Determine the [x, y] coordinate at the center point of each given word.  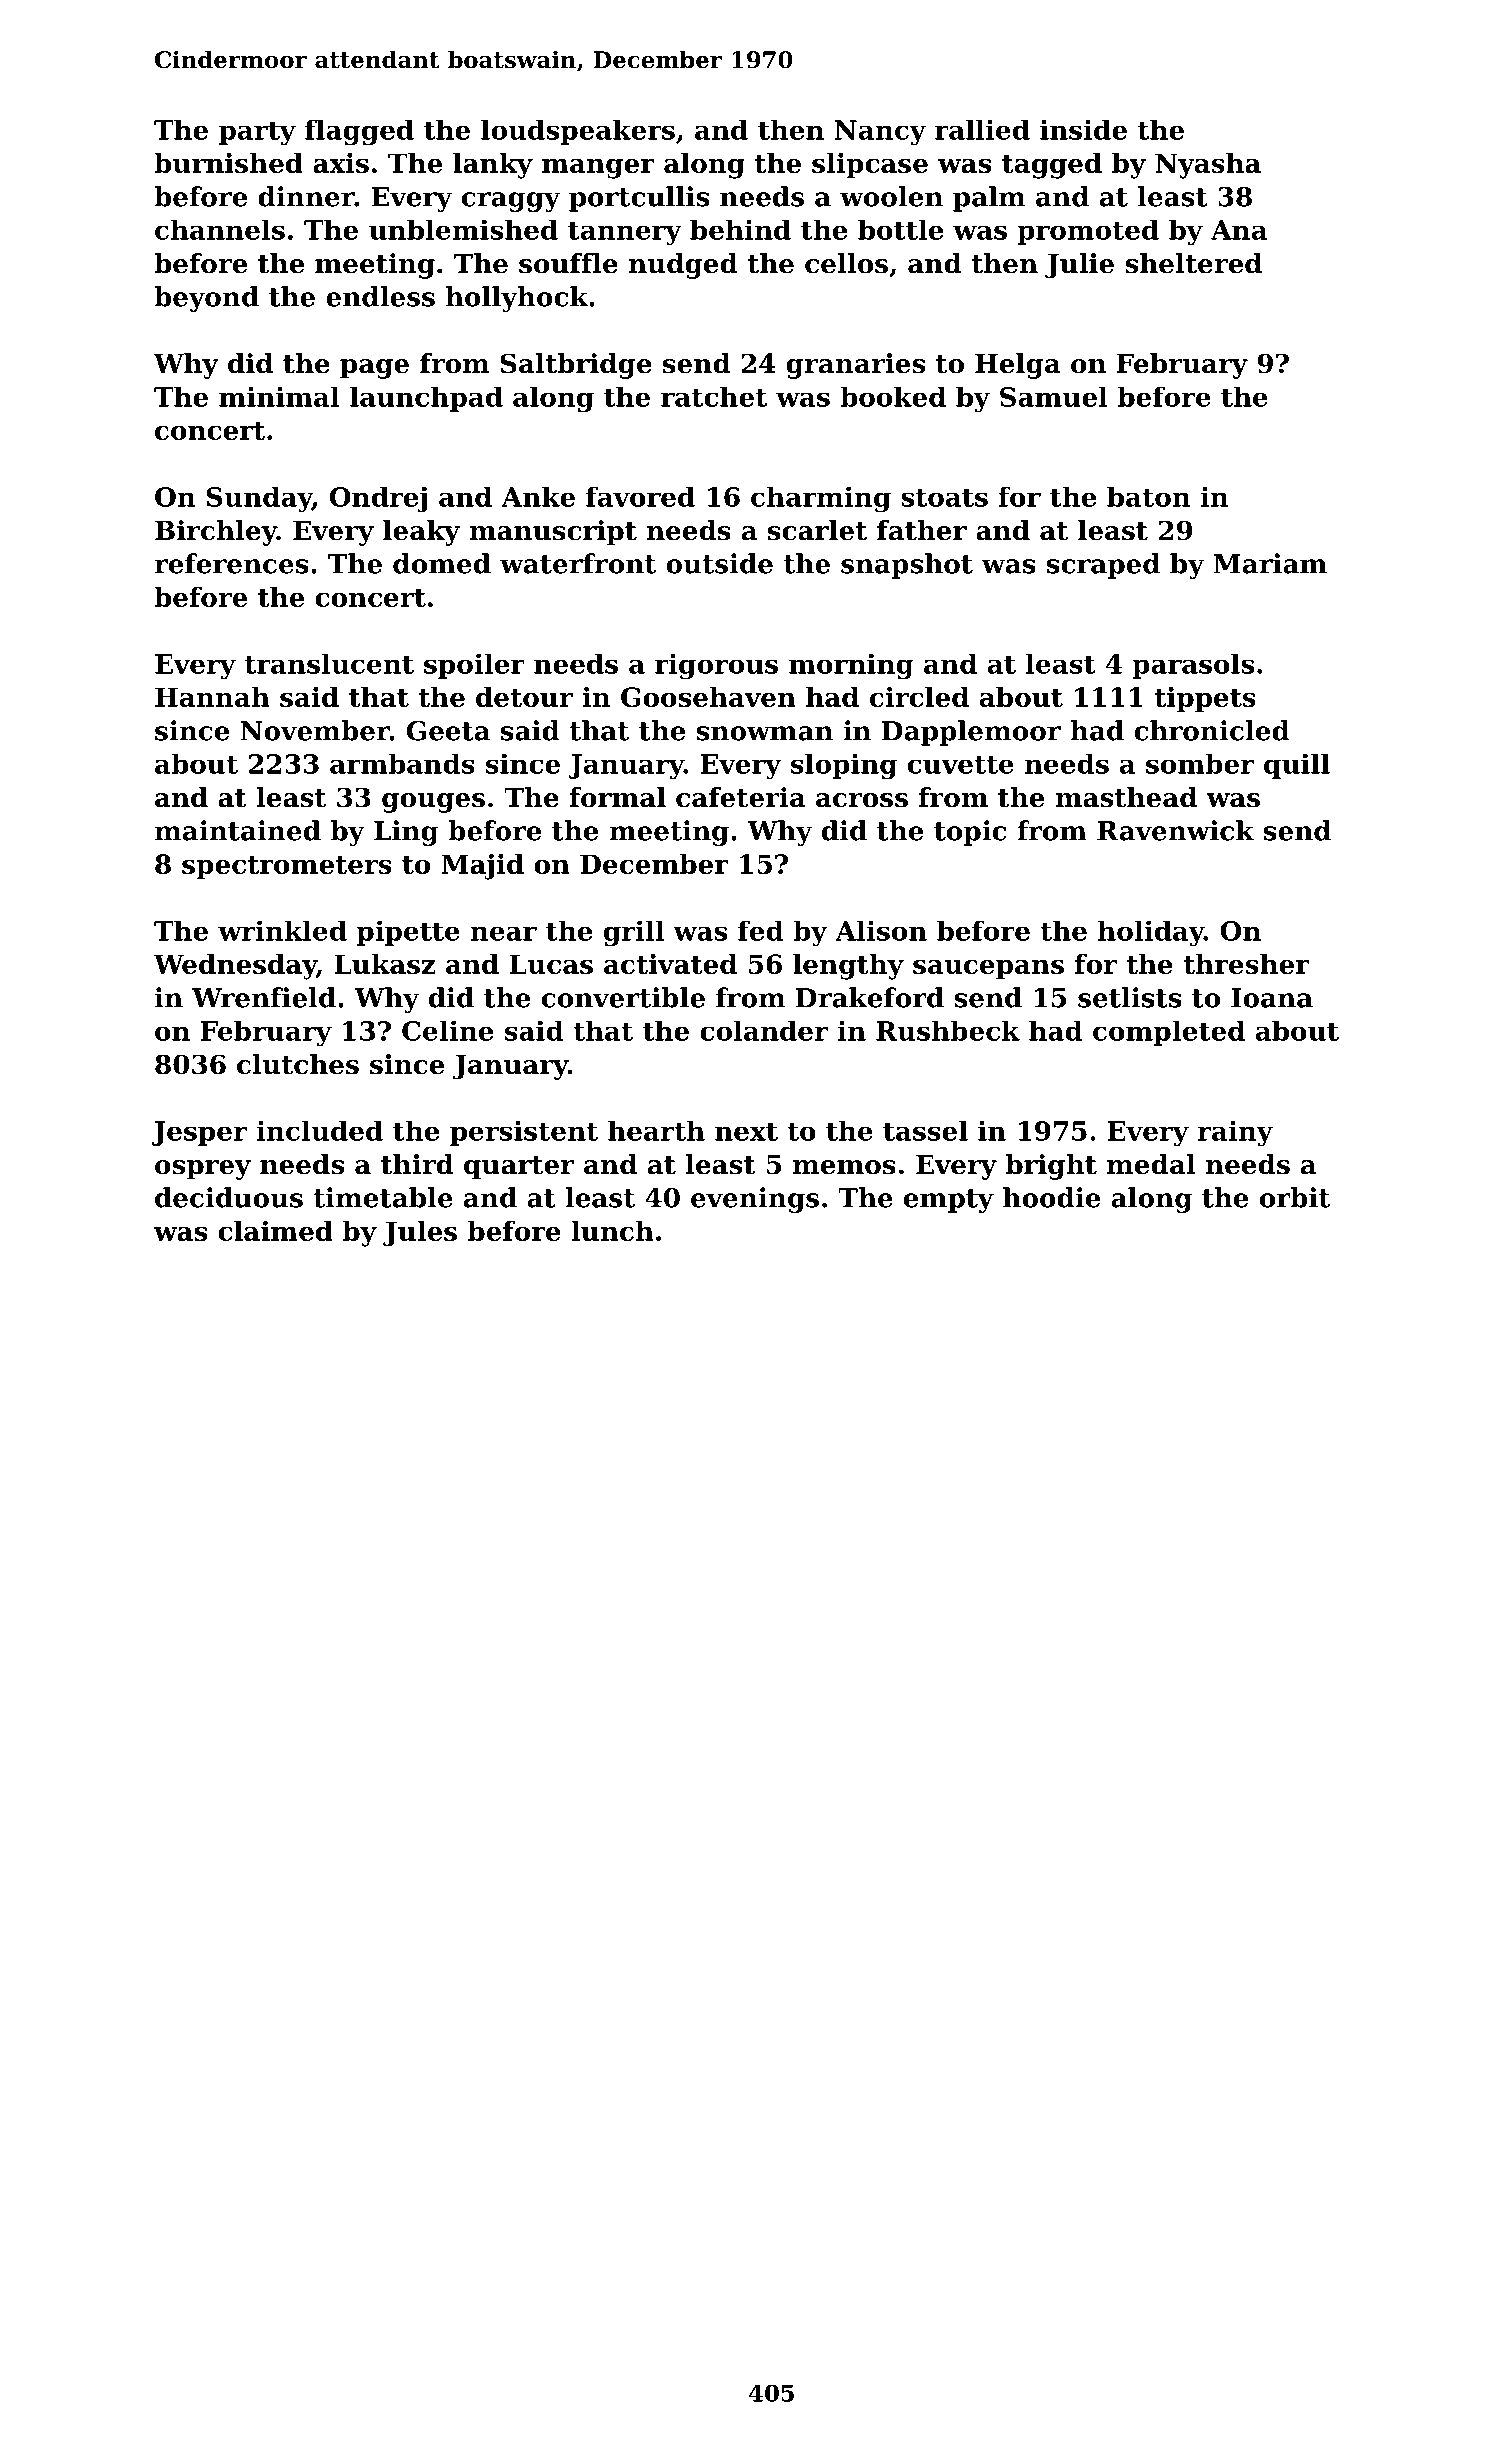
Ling [406, 833]
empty [949, 1201]
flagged [359, 132]
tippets [1205, 699]
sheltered [1193, 263]
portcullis [639, 199]
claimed [275, 1231]
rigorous [716, 666]
